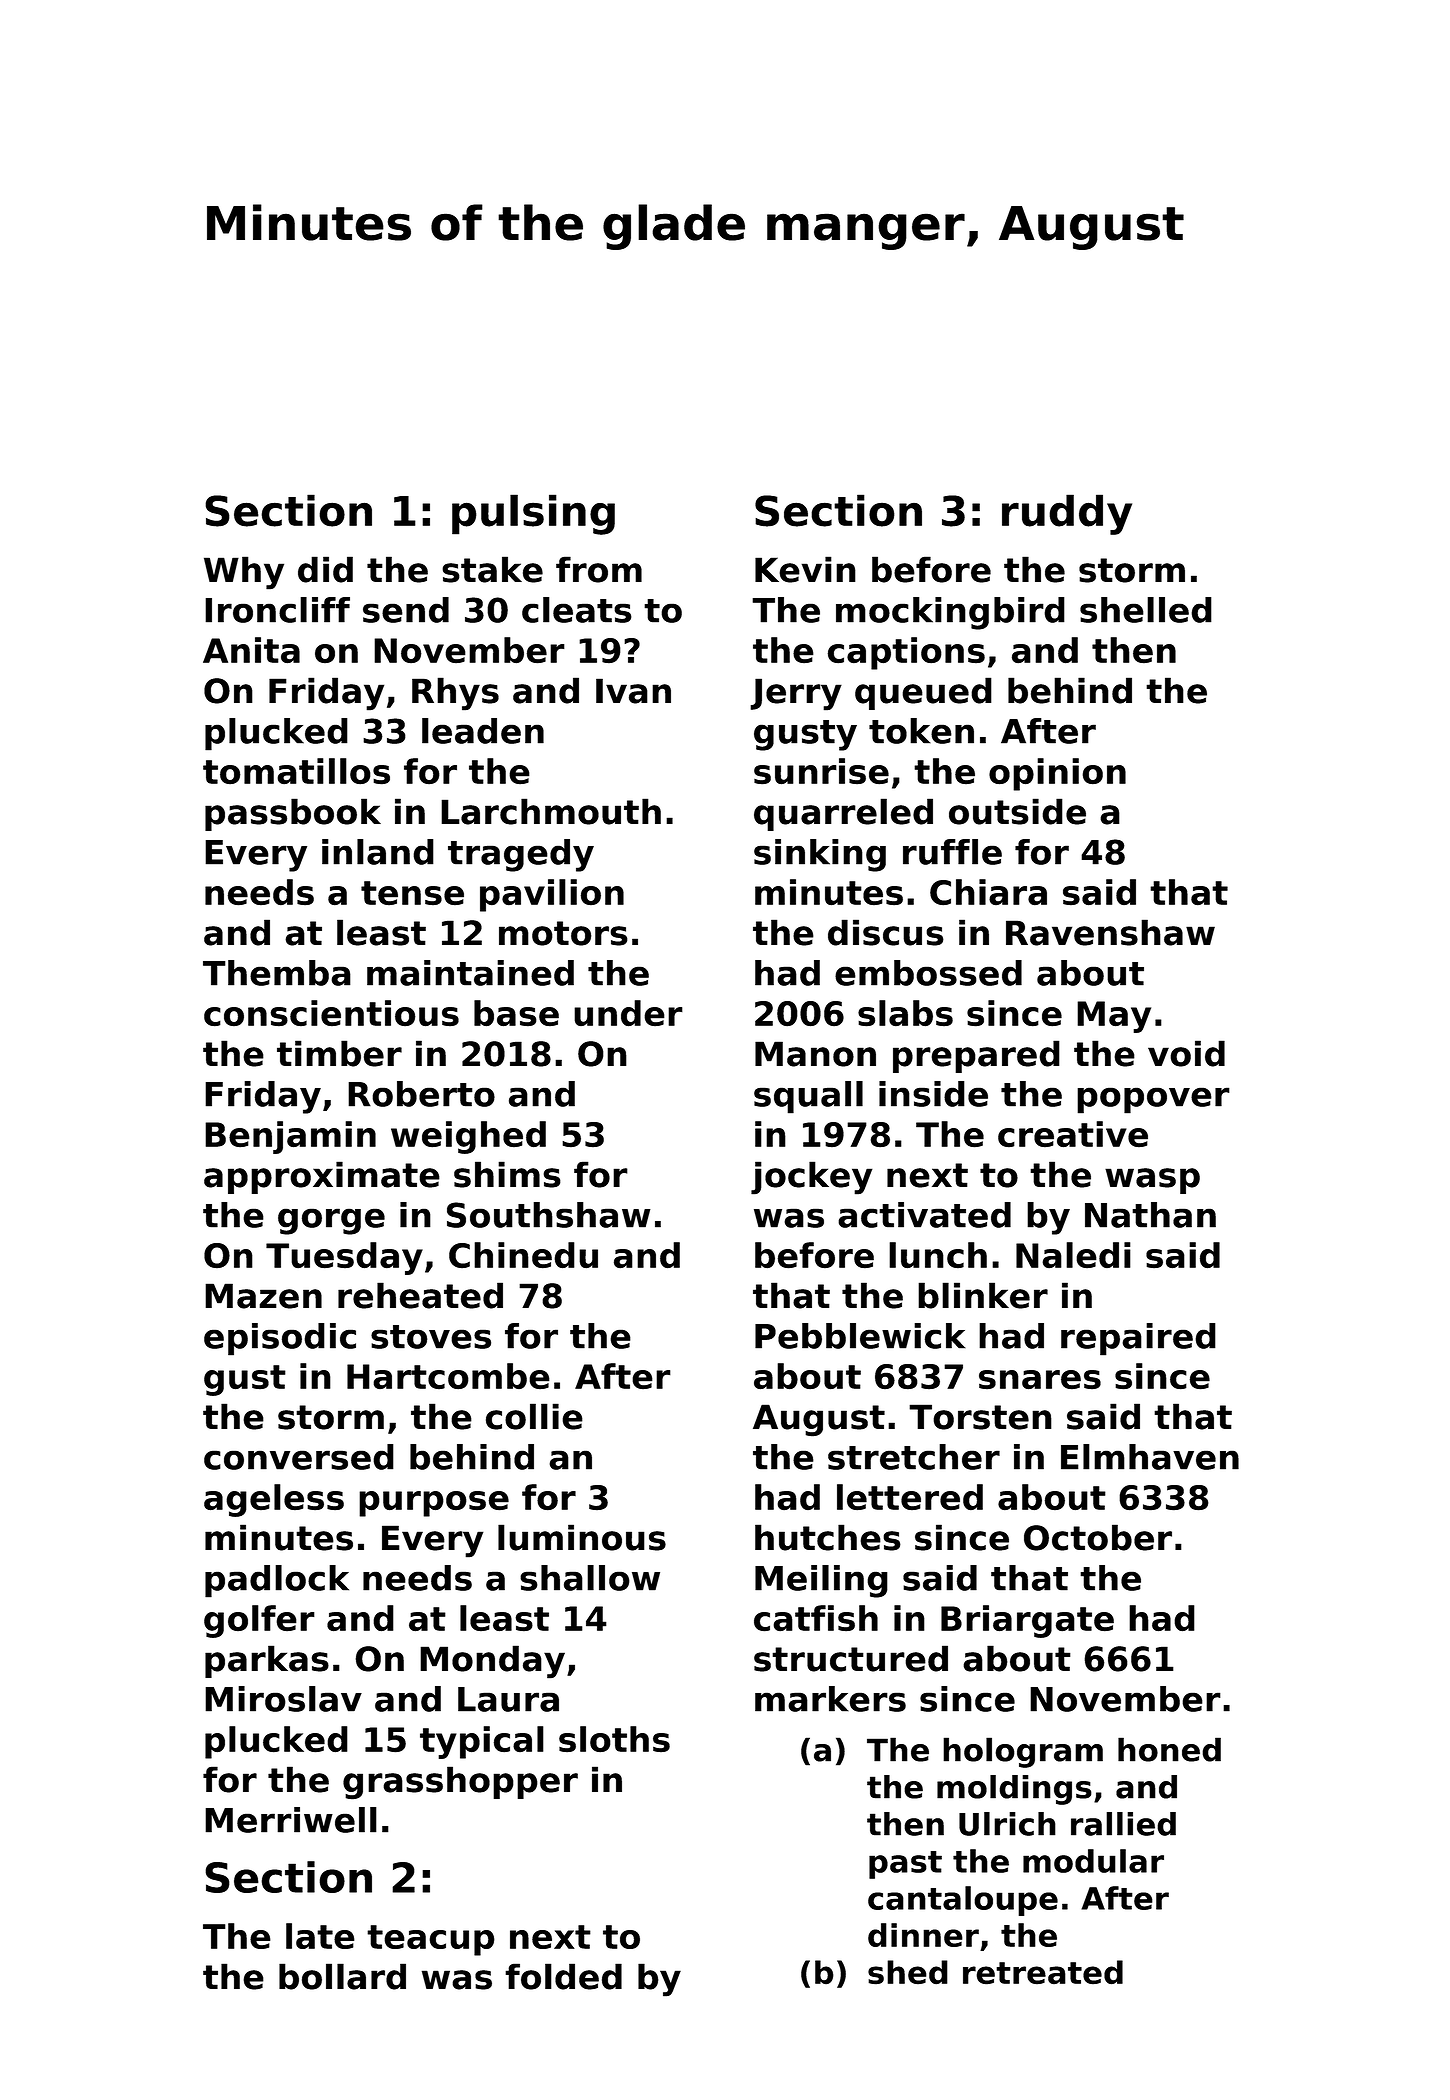  What do you see at coordinates (582, 1537) in the screenshot?
I see `luminous` at bounding box center [582, 1537].
